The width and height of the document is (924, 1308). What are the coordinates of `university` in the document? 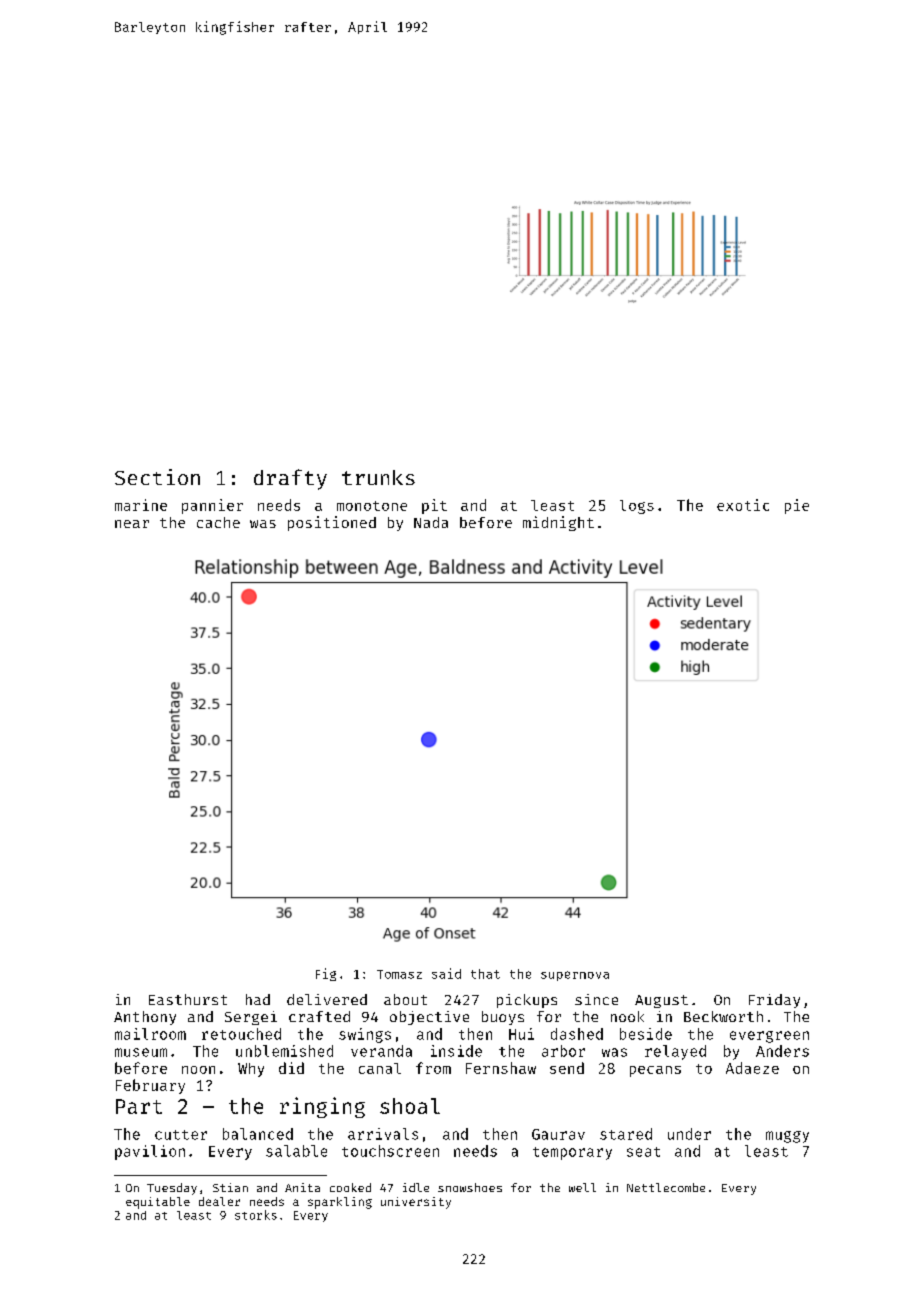 It's located at (416, 1203).
